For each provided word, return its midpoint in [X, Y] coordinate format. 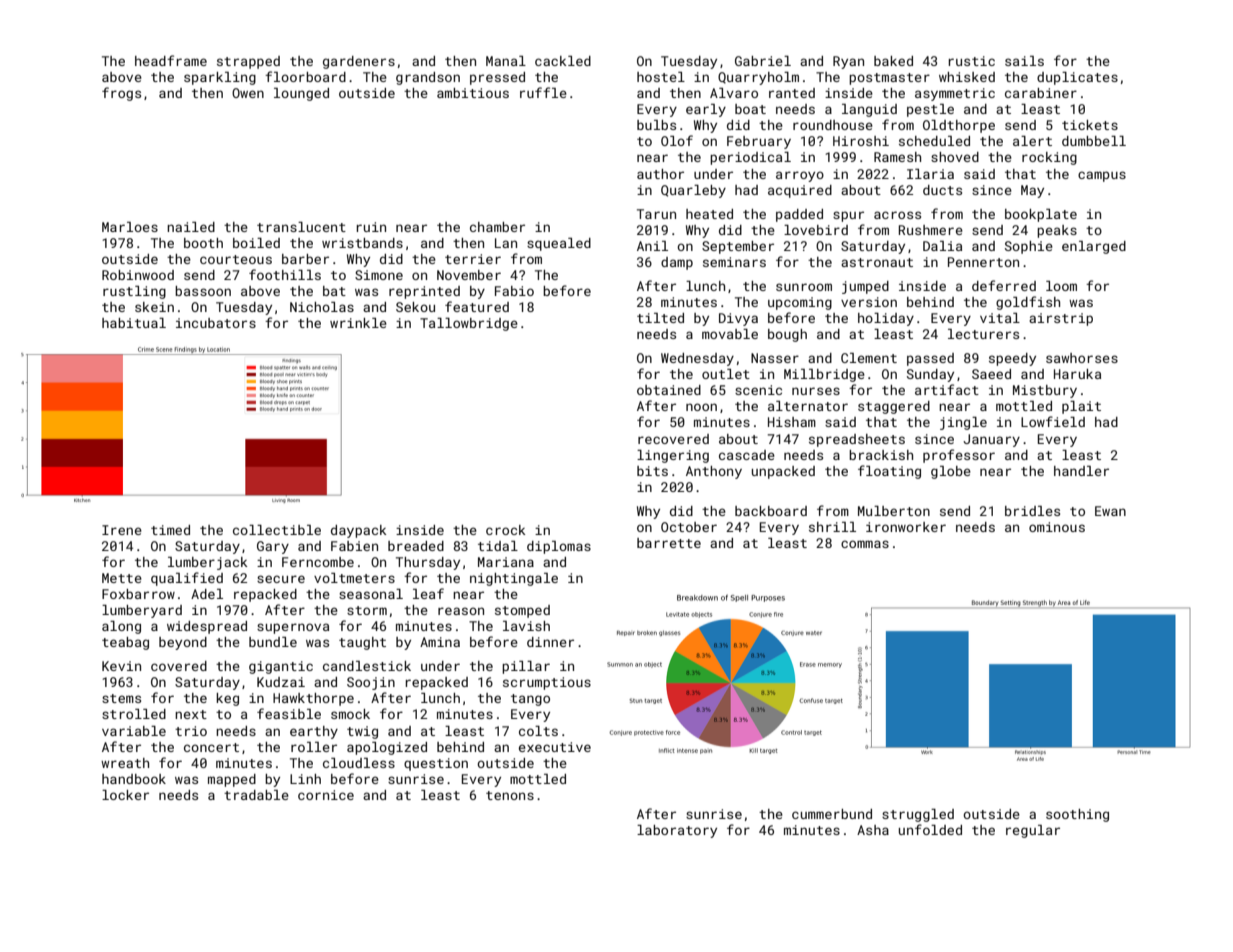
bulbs [656, 125]
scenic [758, 390]
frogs [121, 94]
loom [1061, 286]
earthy [314, 732]
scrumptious [547, 683]
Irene [122, 530]
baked [893, 61]
